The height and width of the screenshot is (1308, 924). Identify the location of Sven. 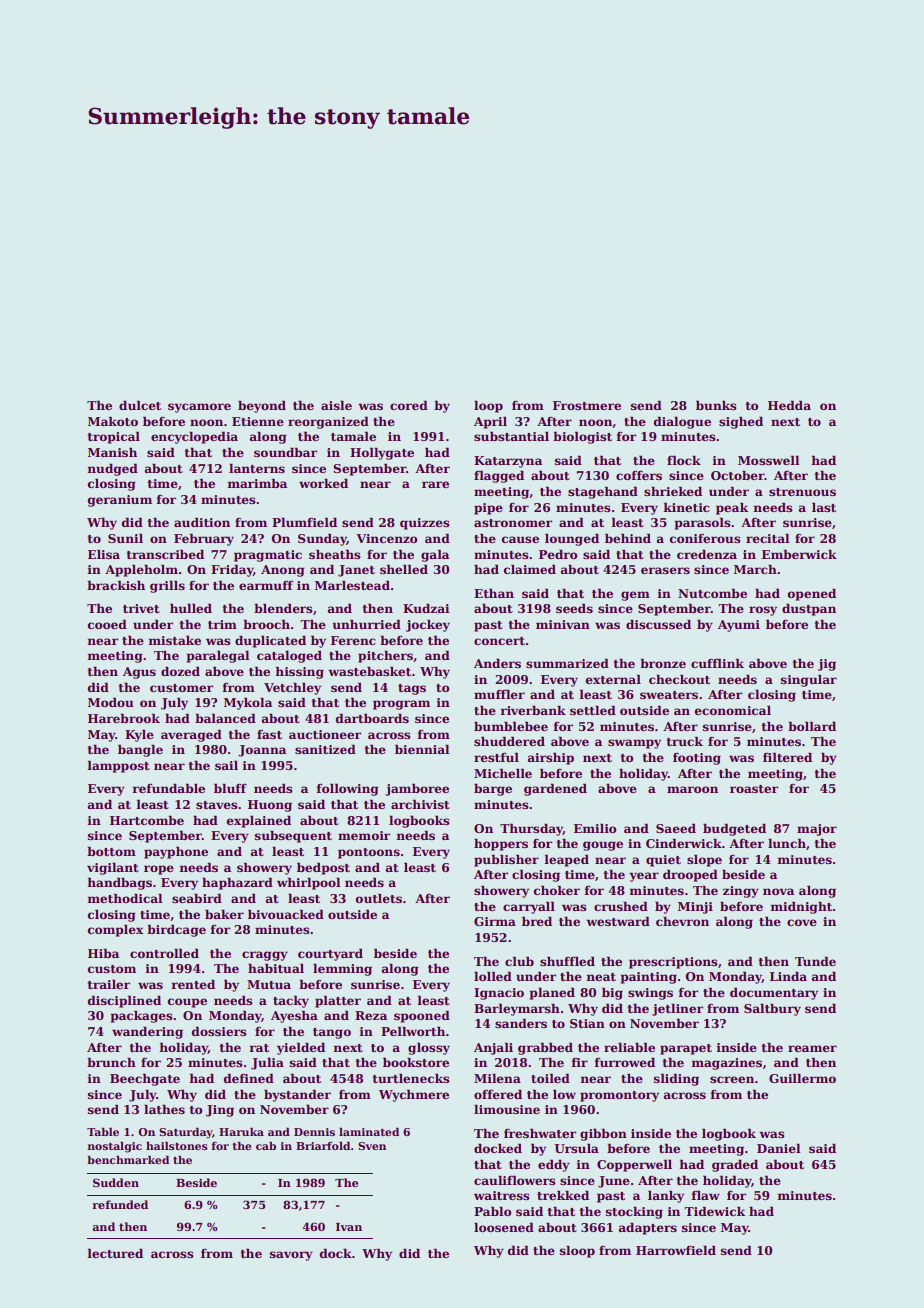
(372, 1146).
